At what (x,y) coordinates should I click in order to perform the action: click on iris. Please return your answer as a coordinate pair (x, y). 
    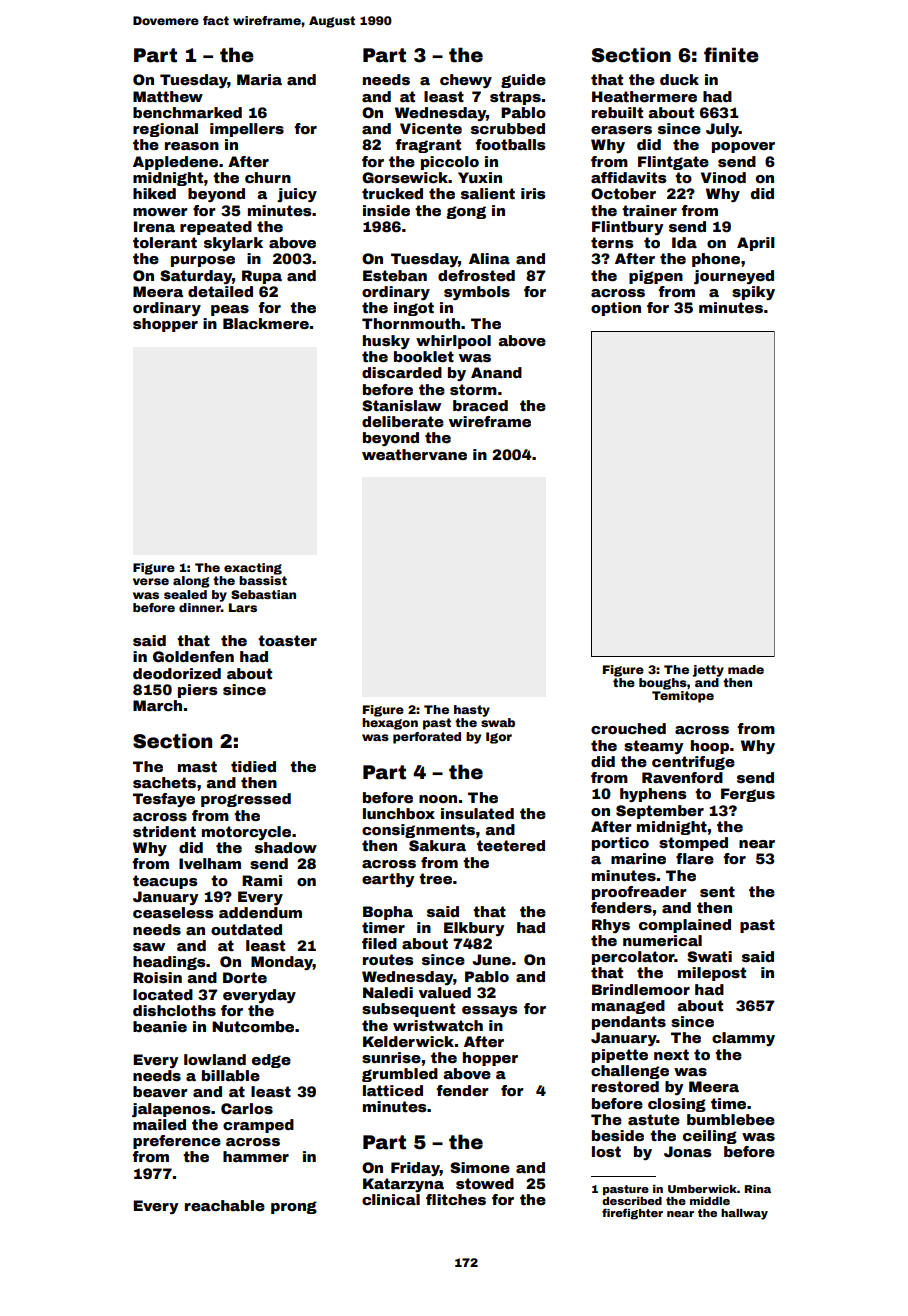
    Looking at the image, I should click on (533, 193).
